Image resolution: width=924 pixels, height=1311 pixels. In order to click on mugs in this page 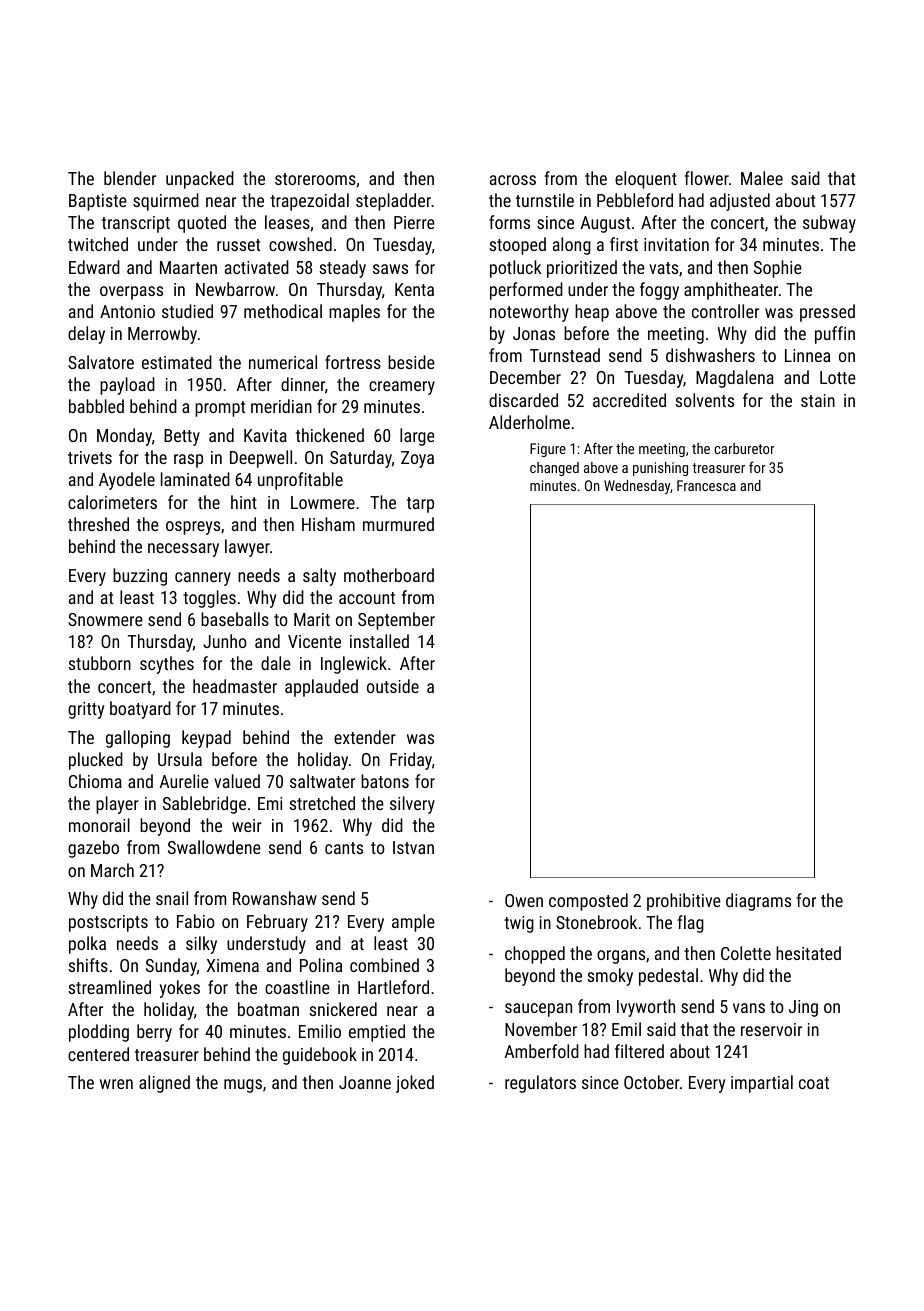, I will do `click(243, 1086)`.
